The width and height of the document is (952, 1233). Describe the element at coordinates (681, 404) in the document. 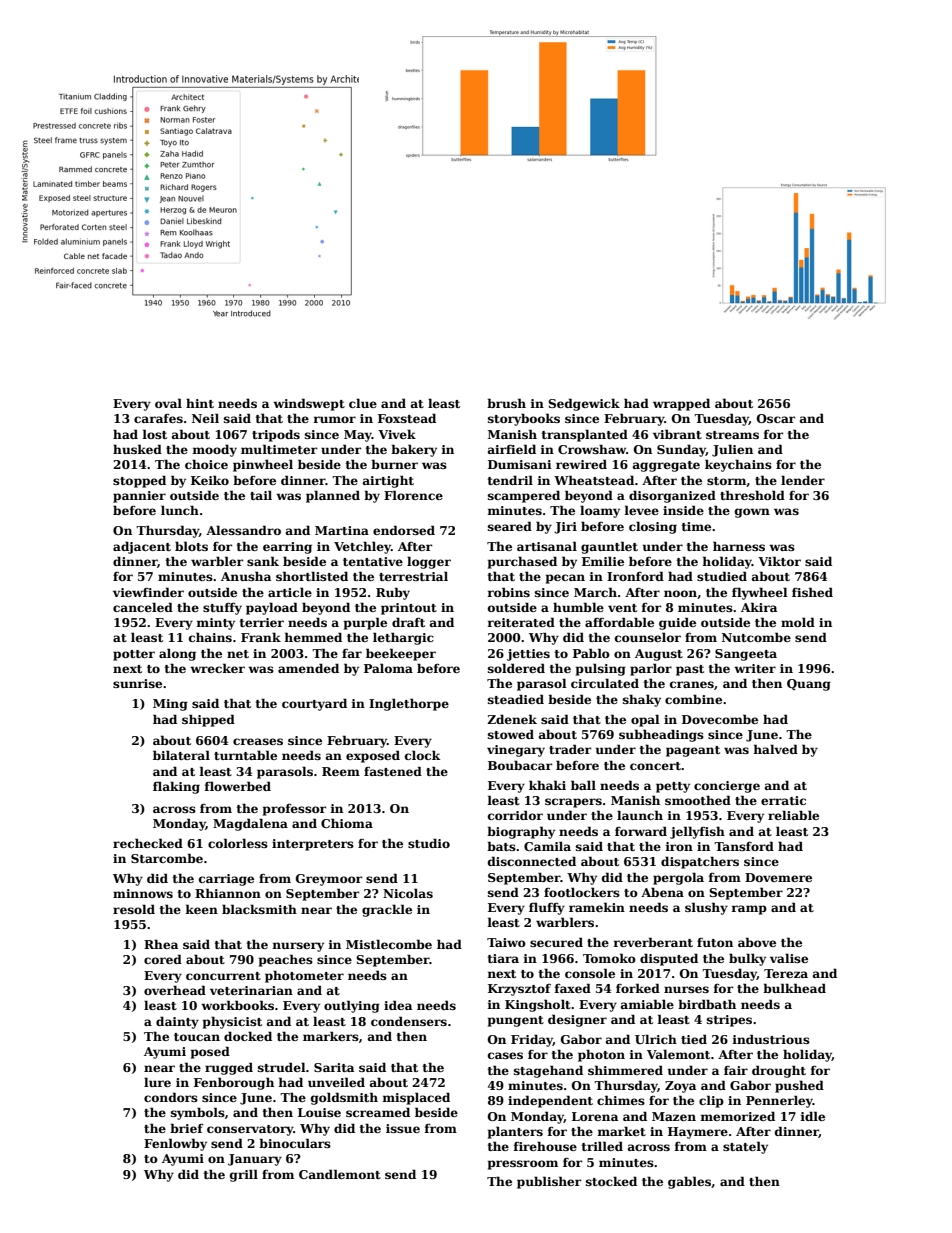

I see `wrapped` at that location.
